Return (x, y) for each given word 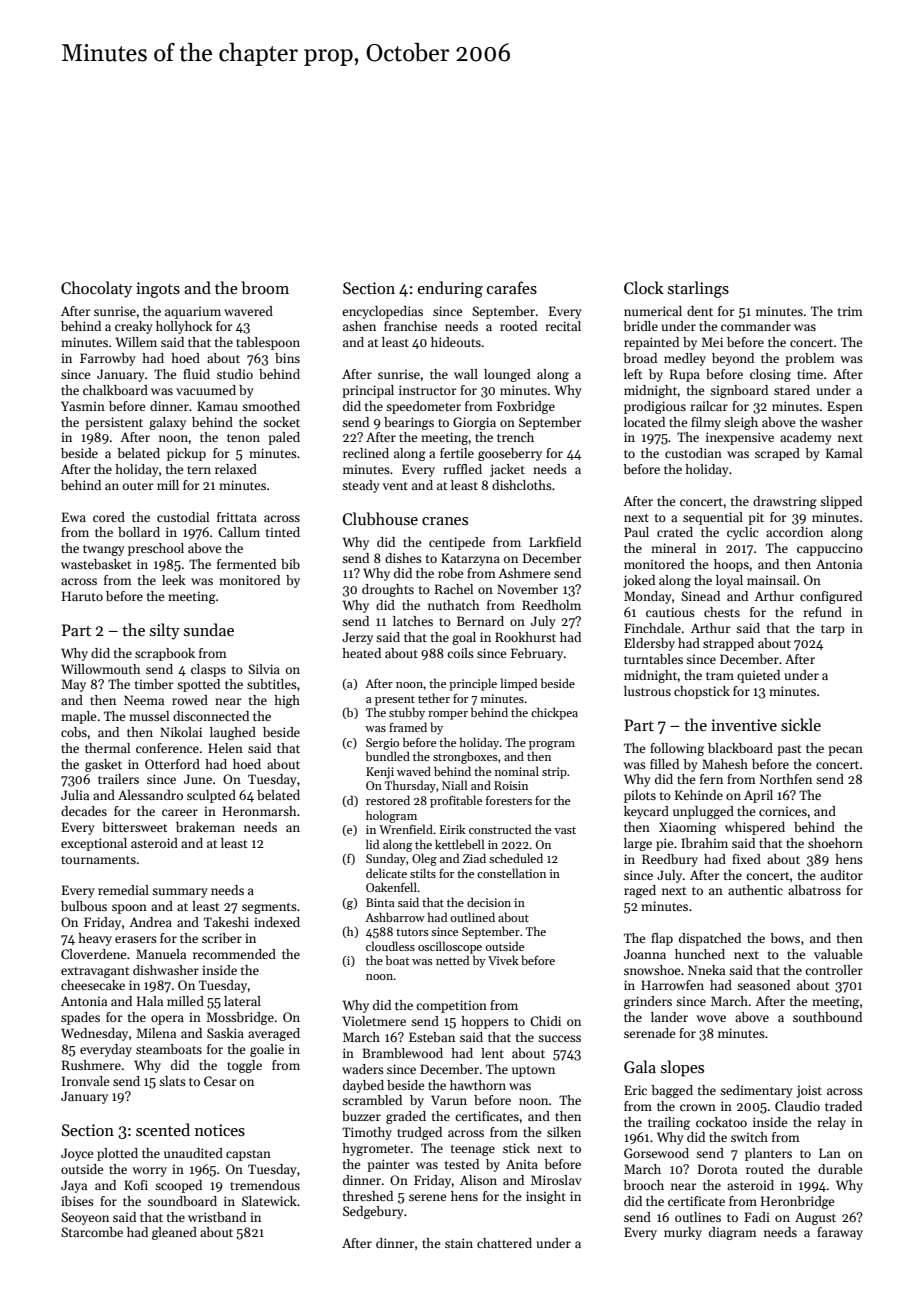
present (395, 700)
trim (850, 311)
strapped (728, 644)
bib (290, 564)
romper (448, 715)
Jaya (74, 1186)
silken (564, 1132)
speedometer (423, 407)
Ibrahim (704, 843)
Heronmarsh (259, 811)
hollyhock (184, 327)
